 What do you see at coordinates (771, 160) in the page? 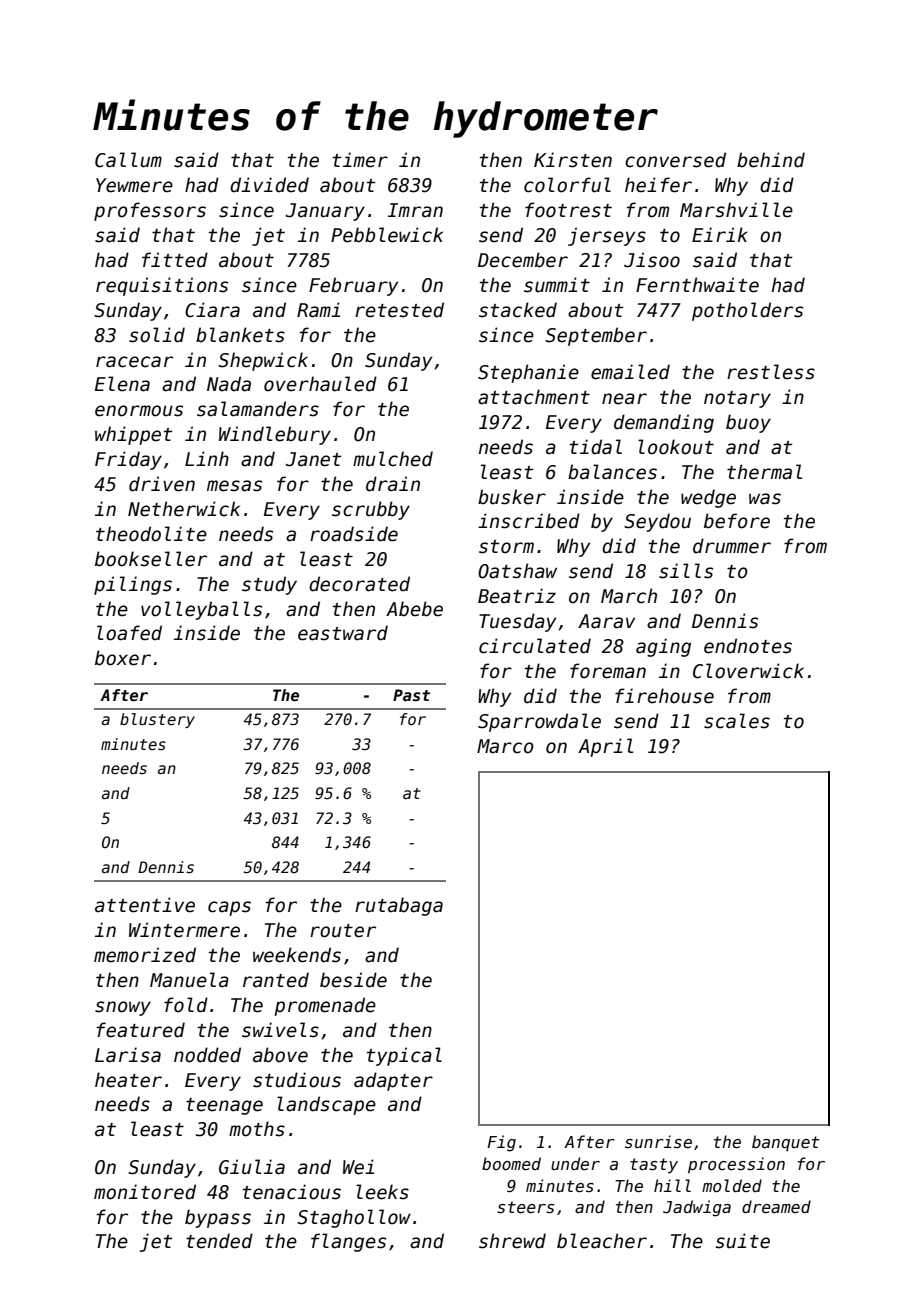
I see `behind` at bounding box center [771, 160].
